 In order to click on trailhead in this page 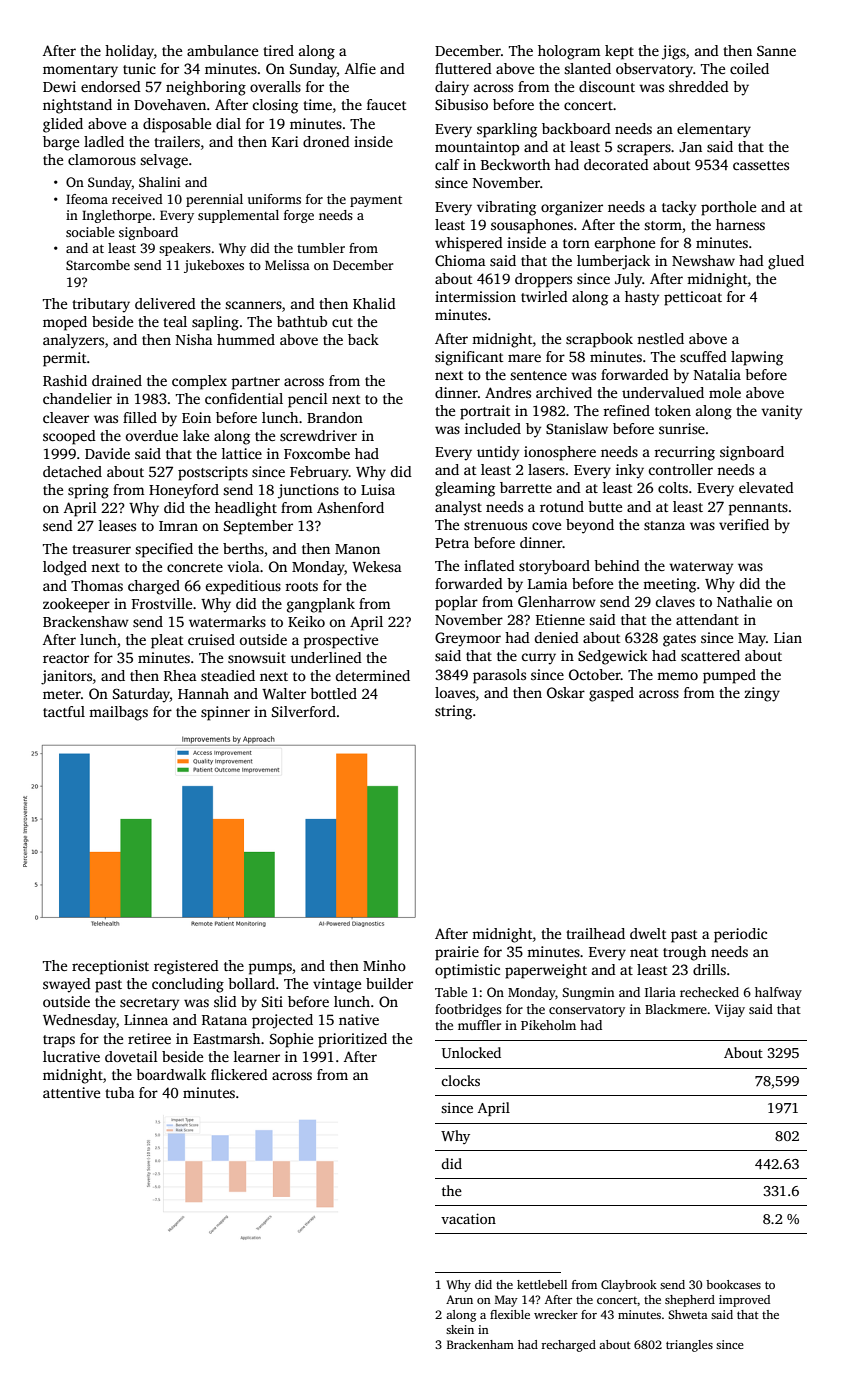, I will do `click(595, 933)`.
